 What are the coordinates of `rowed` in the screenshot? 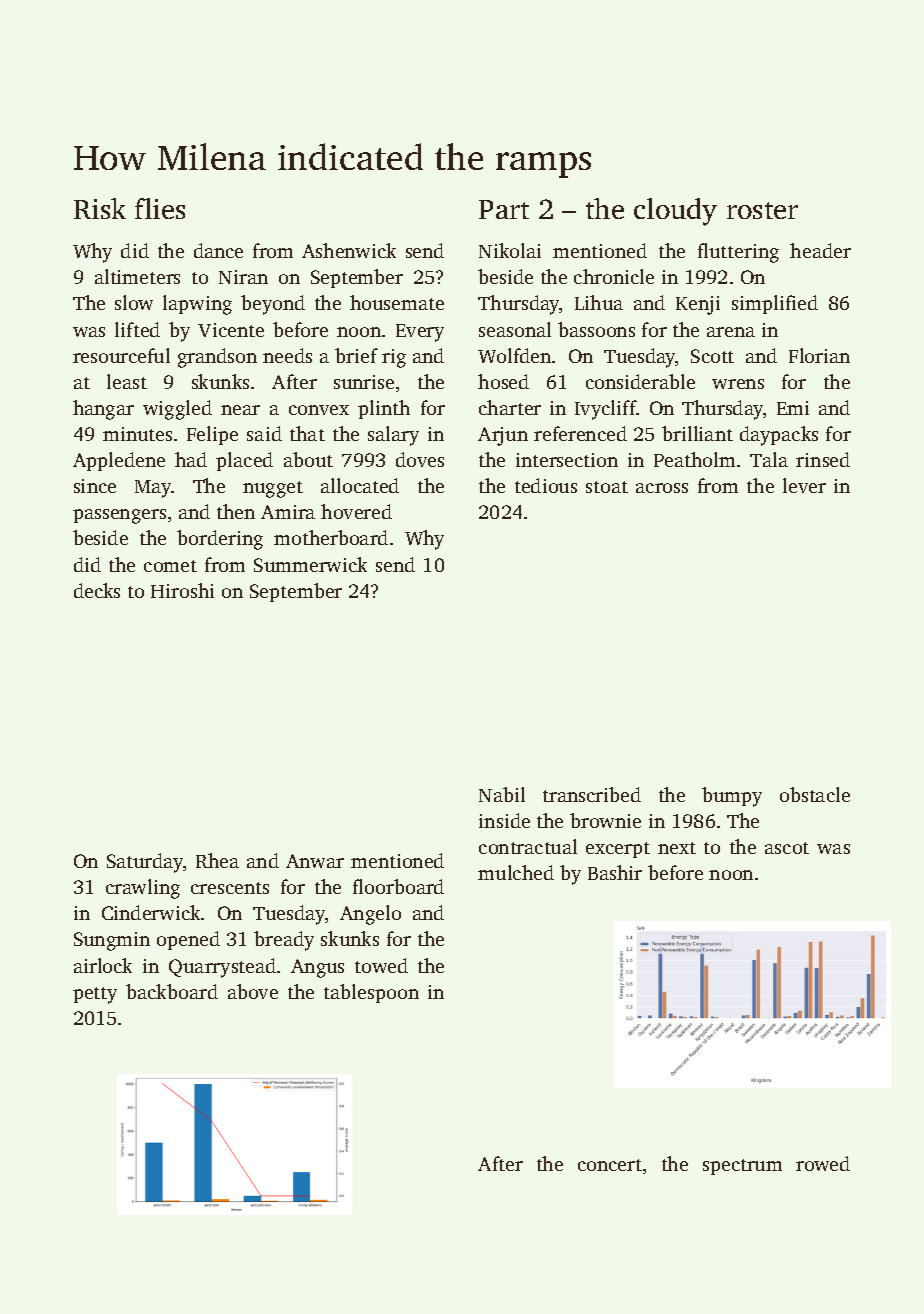 It's located at (823, 1163).
